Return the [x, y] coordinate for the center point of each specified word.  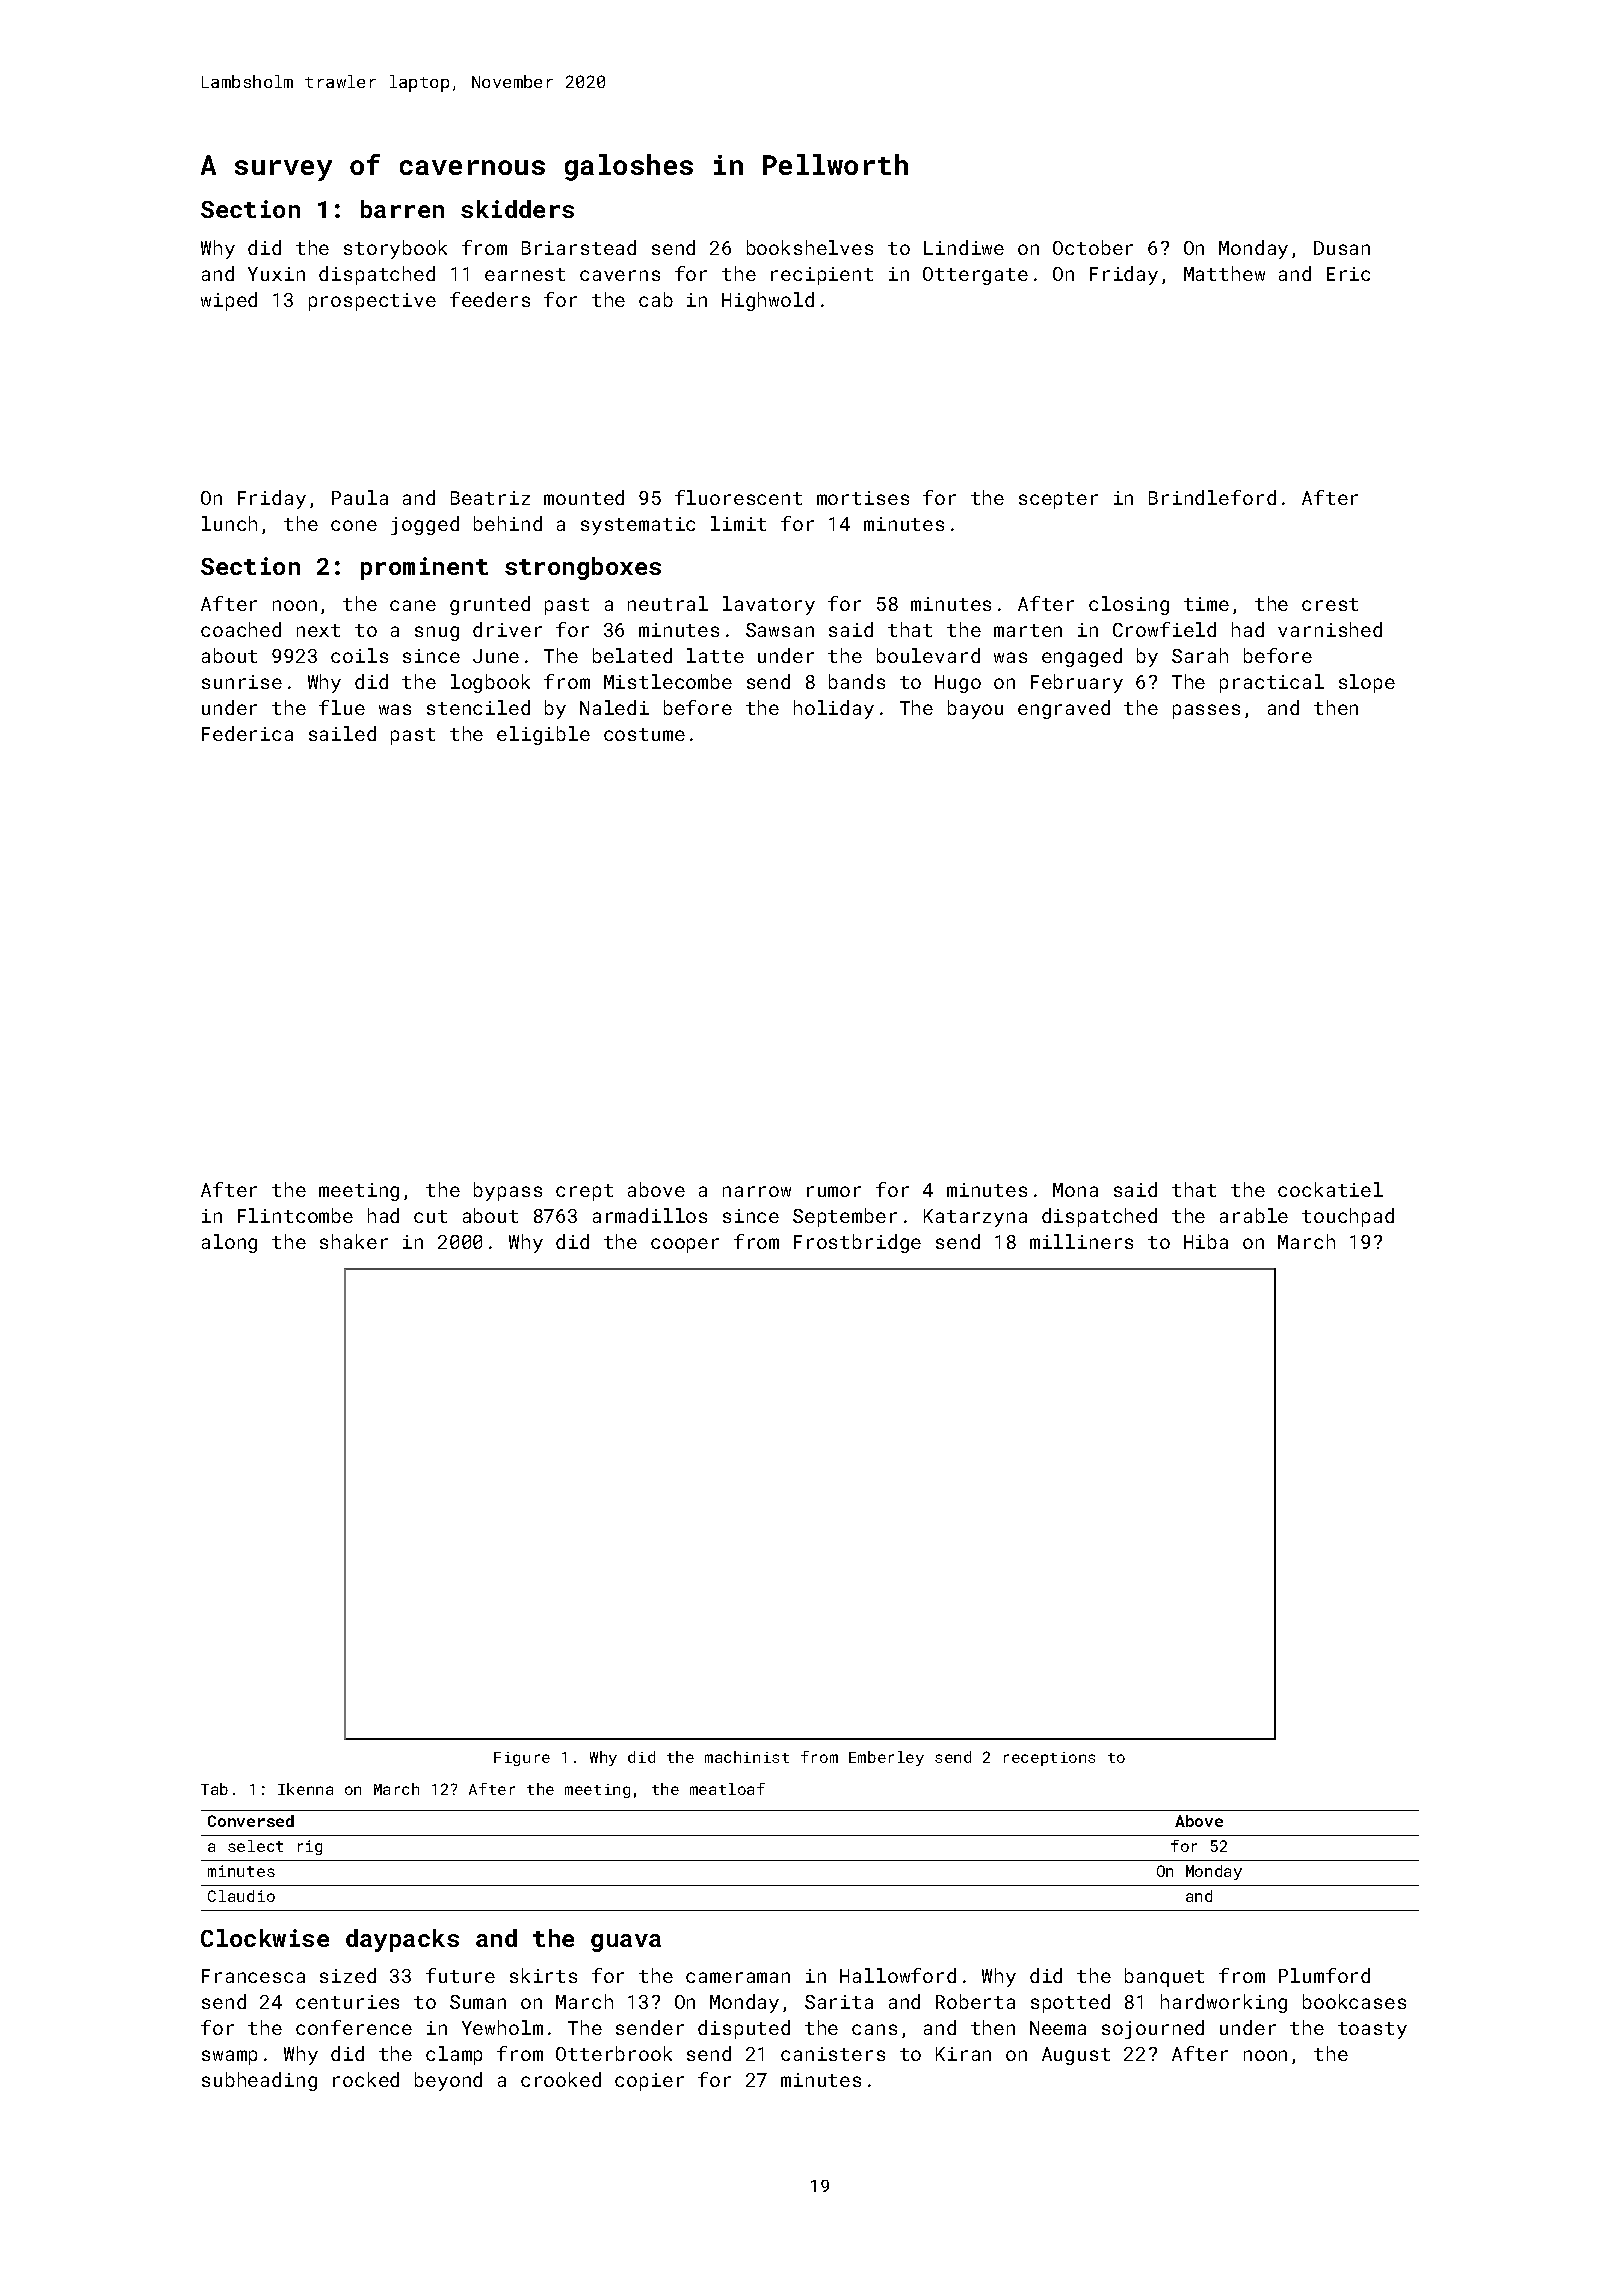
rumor [834, 1191]
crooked [561, 2079]
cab [656, 299]
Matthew [1224, 273]
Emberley [886, 1758]
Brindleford [1212, 497]
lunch [229, 523]
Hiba [1206, 1241]
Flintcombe [295, 1215]
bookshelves [810, 247]
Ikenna [305, 1789]
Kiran [963, 2054]
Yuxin [276, 274]
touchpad [1348, 1217]
